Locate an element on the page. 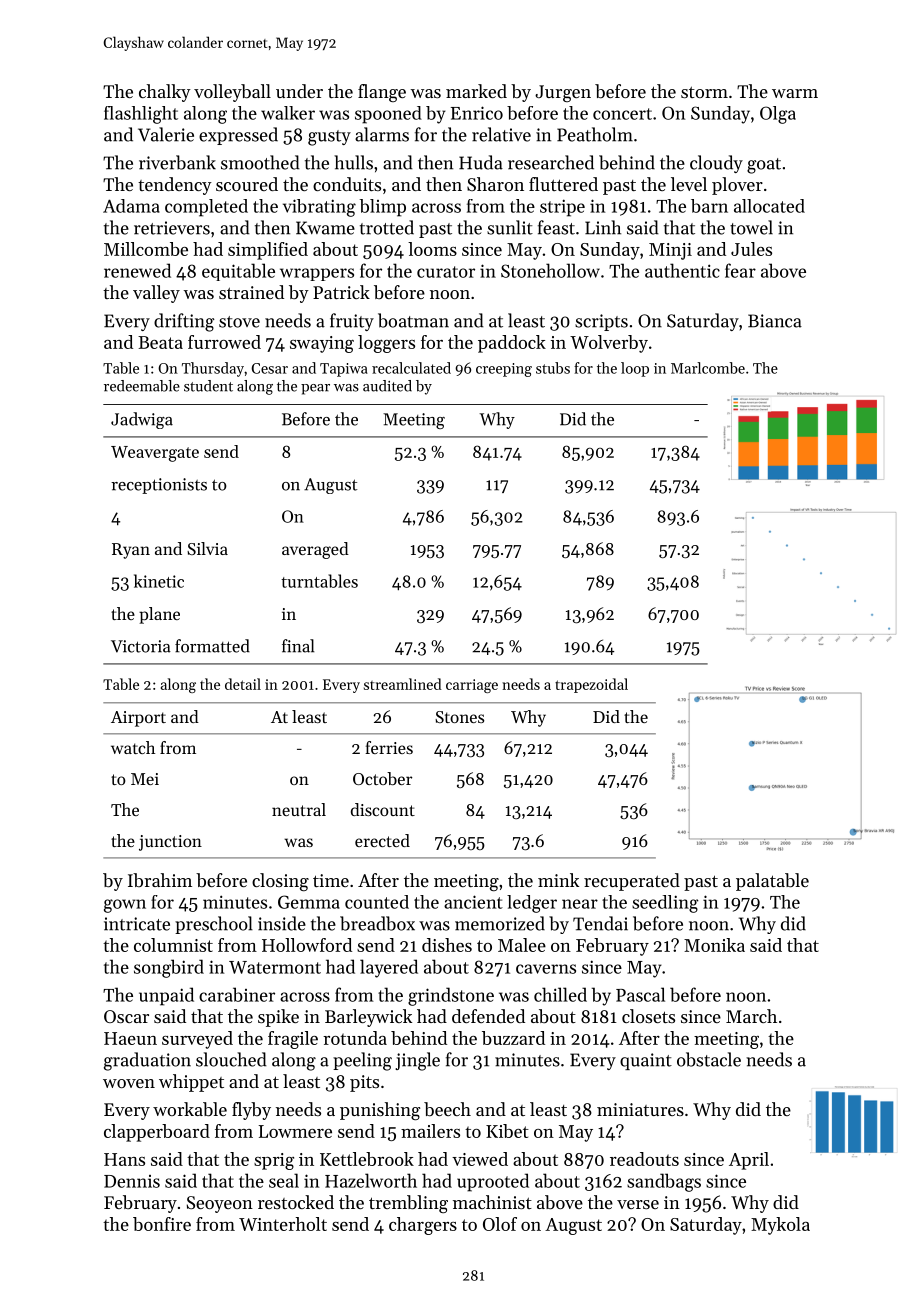 Image resolution: width=924 pixels, height=1311 pixels. stubs is located at coordinates (553, 368).
